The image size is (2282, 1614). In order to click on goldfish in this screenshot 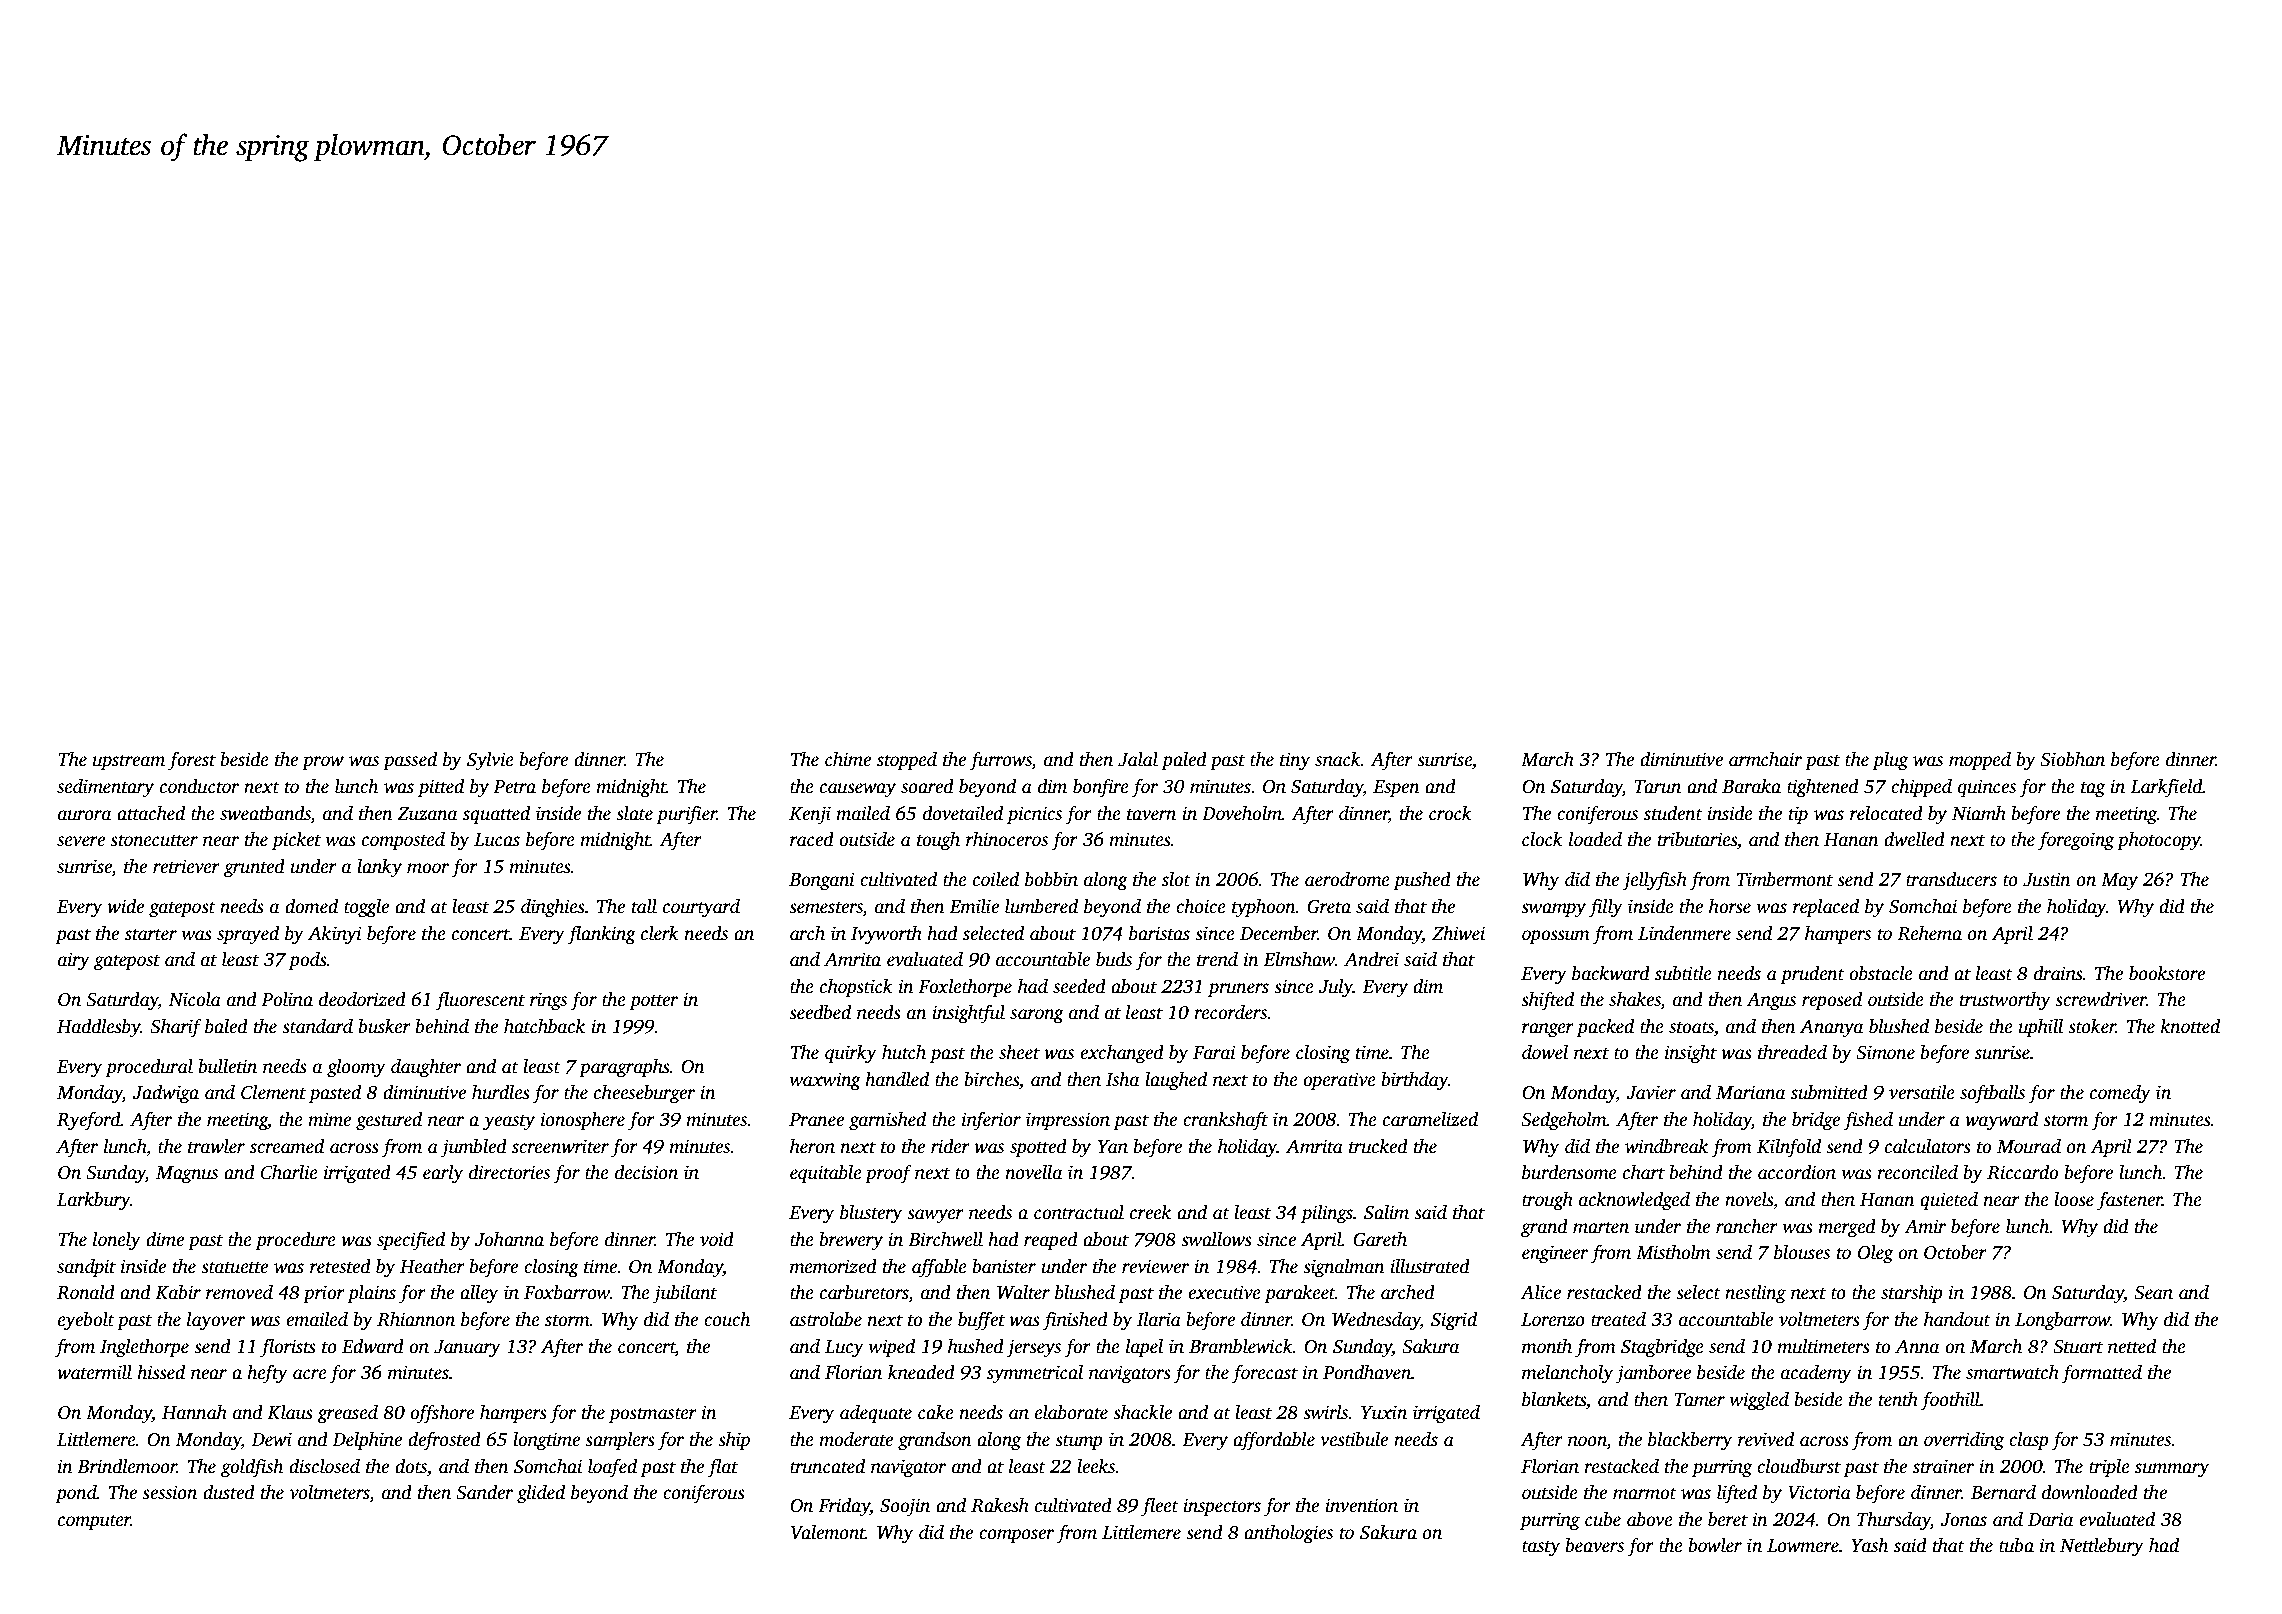, I will do `click(252, 1468)`.
